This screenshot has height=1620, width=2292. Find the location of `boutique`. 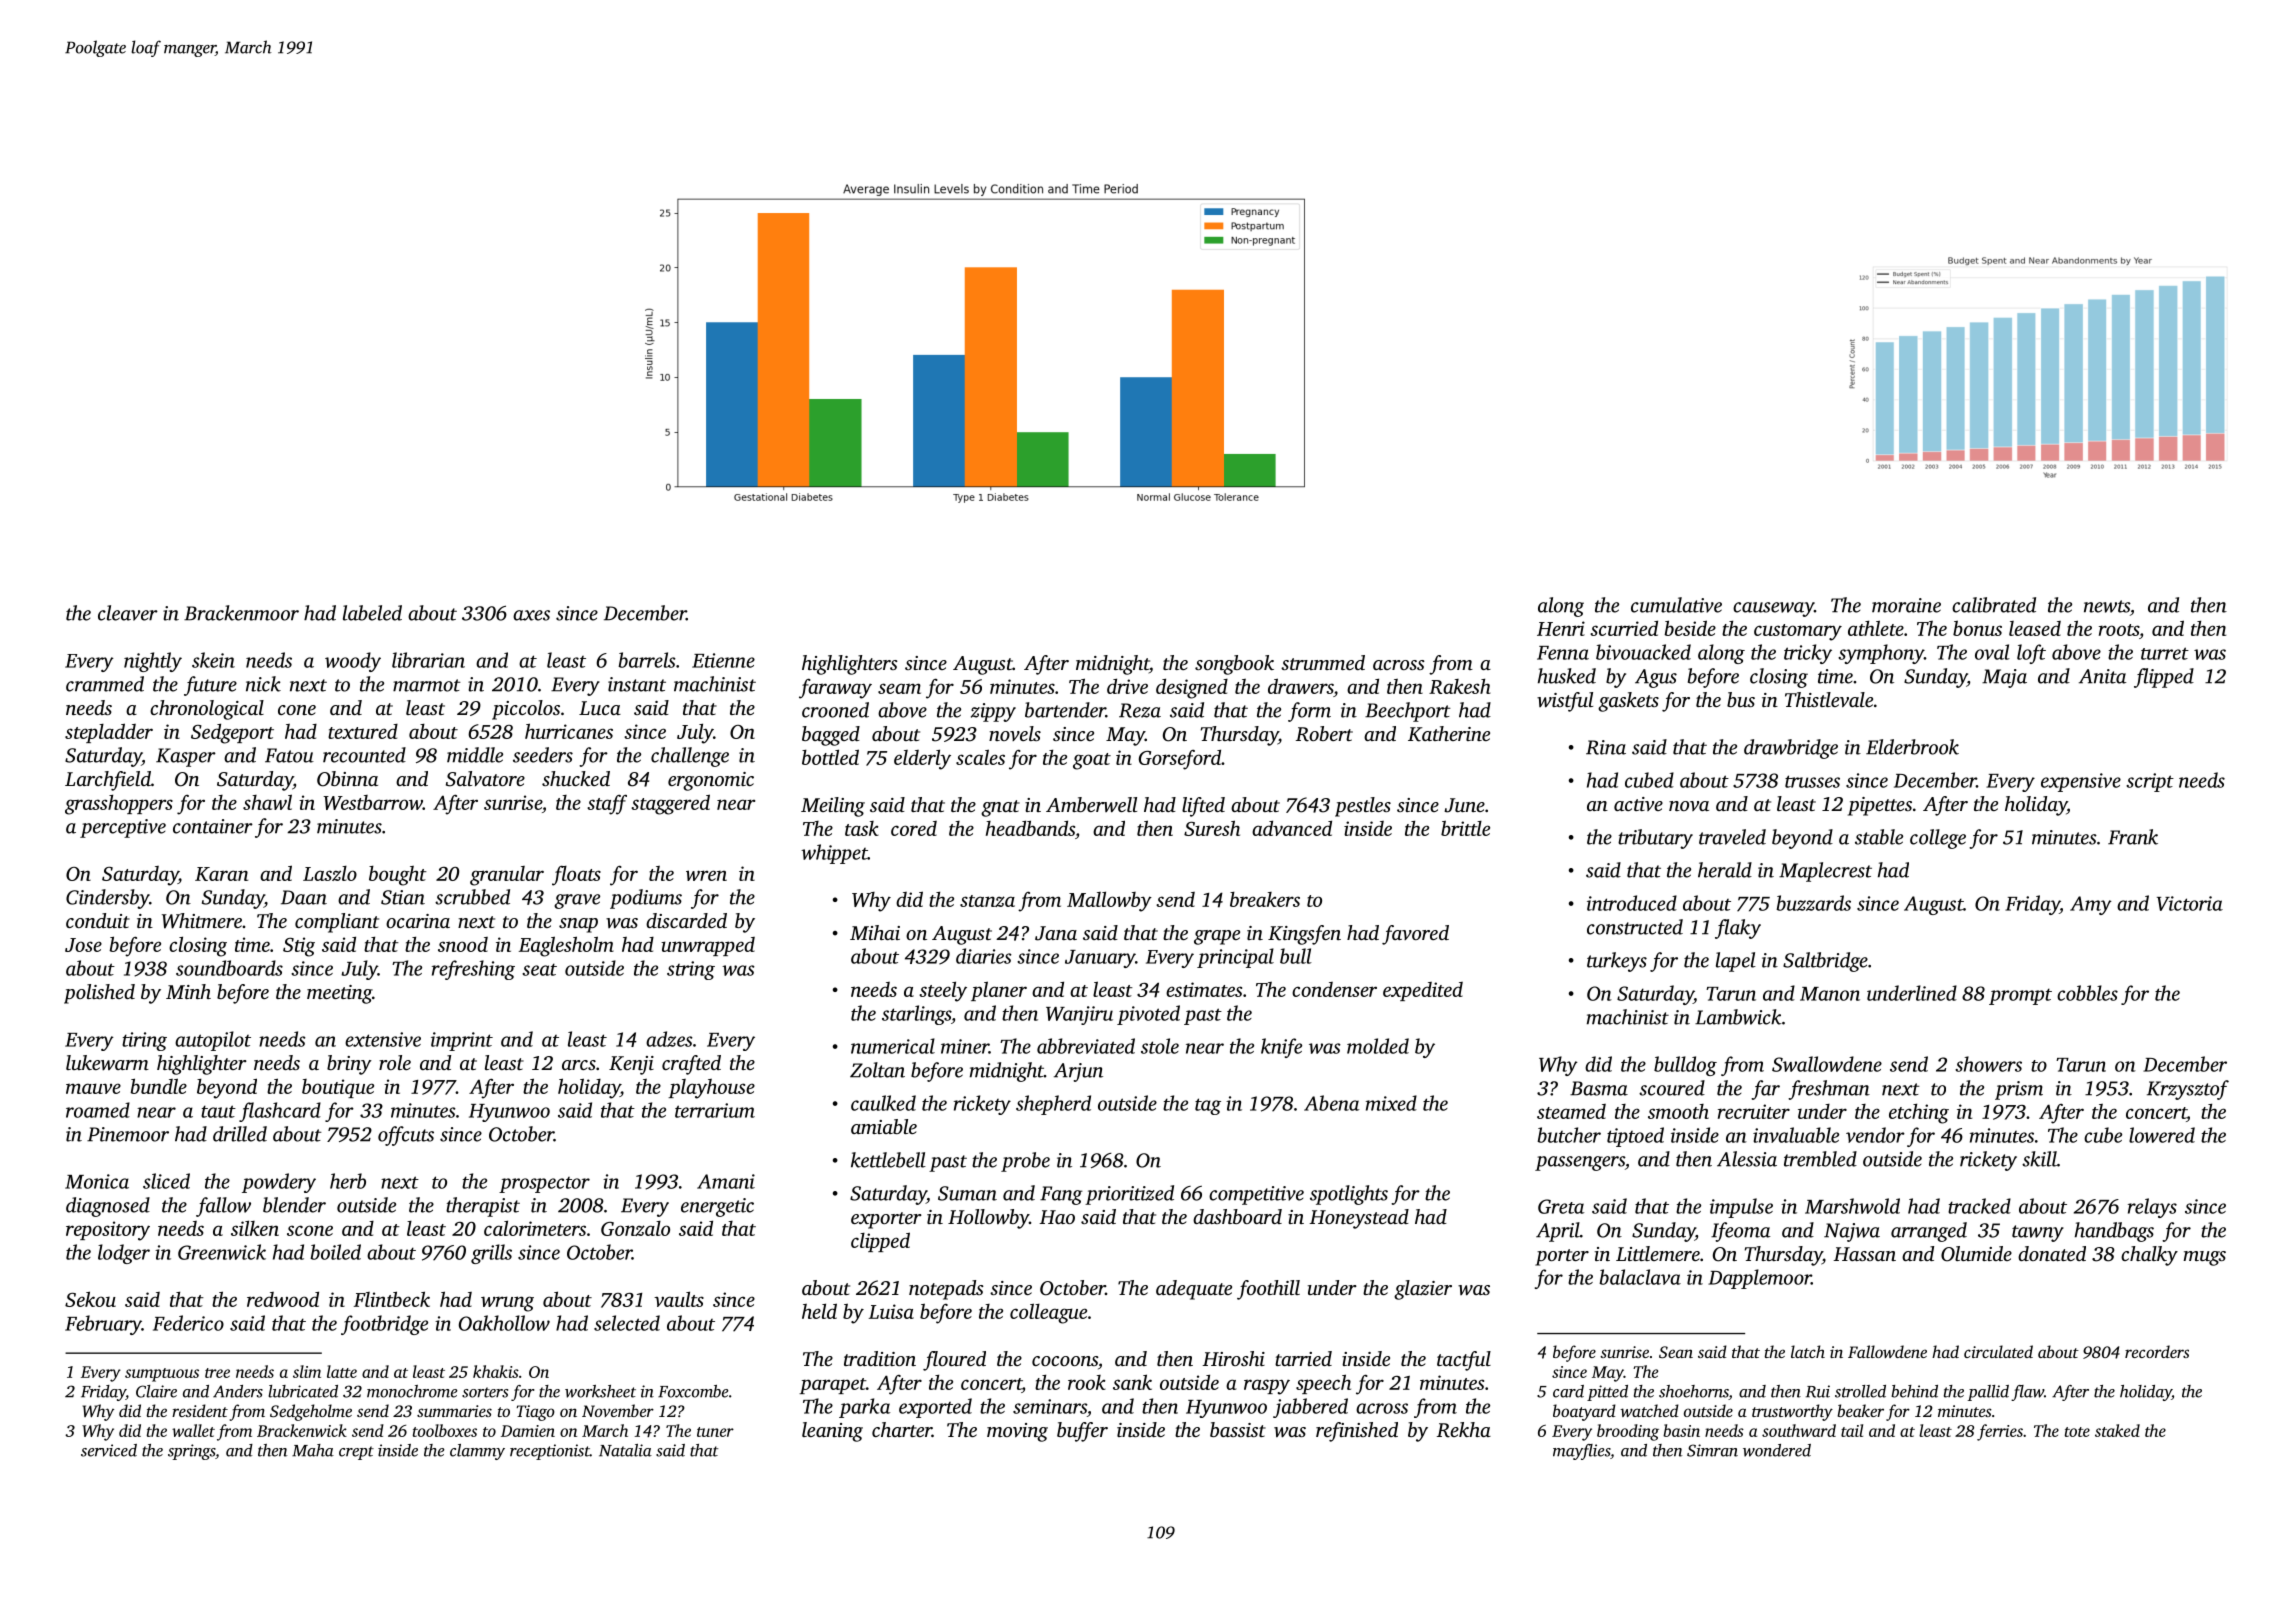

boutique is located at coordinates (338, 1088).
